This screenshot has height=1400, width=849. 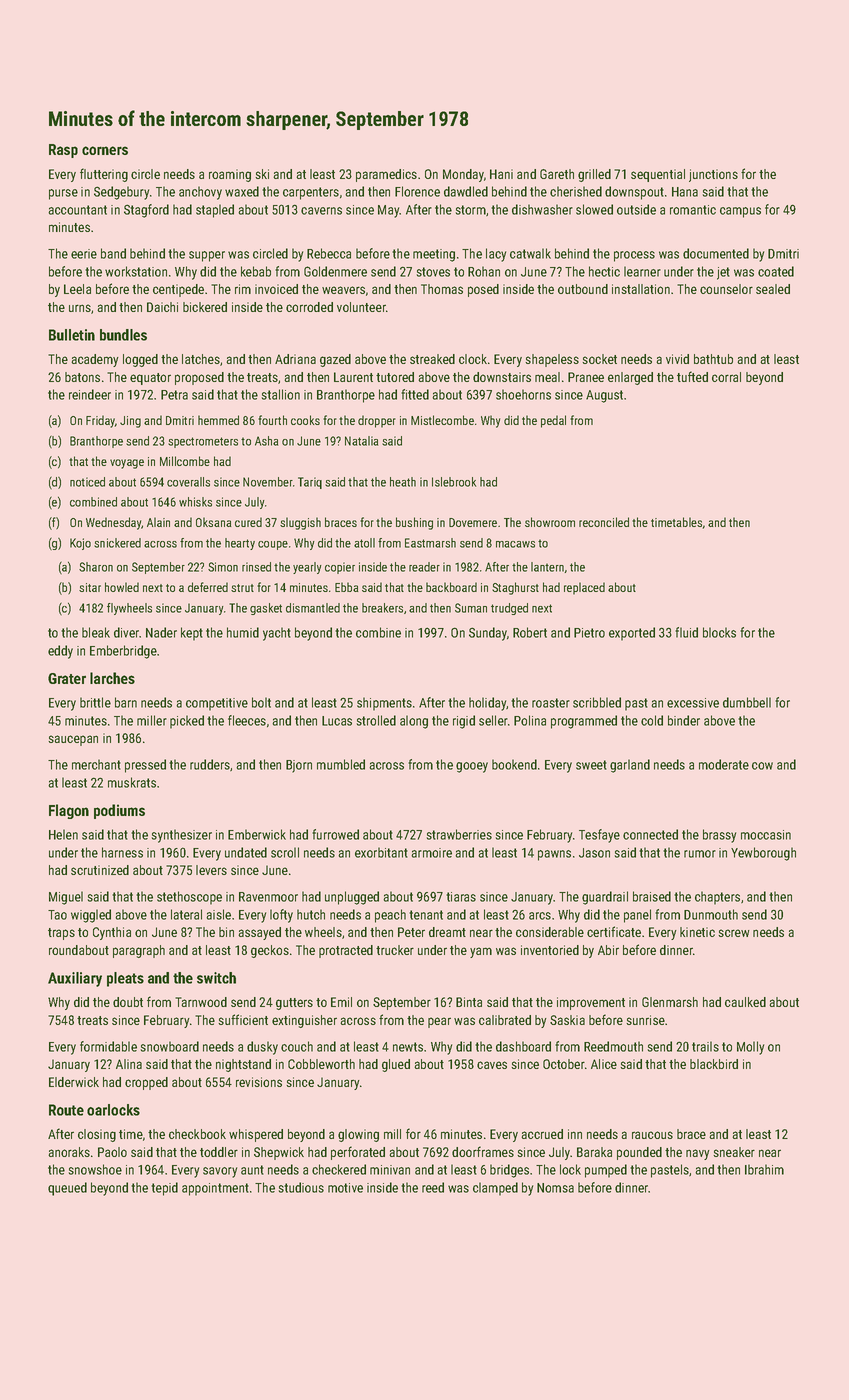 I want to click on roaming, so click(x=230, y=175).
